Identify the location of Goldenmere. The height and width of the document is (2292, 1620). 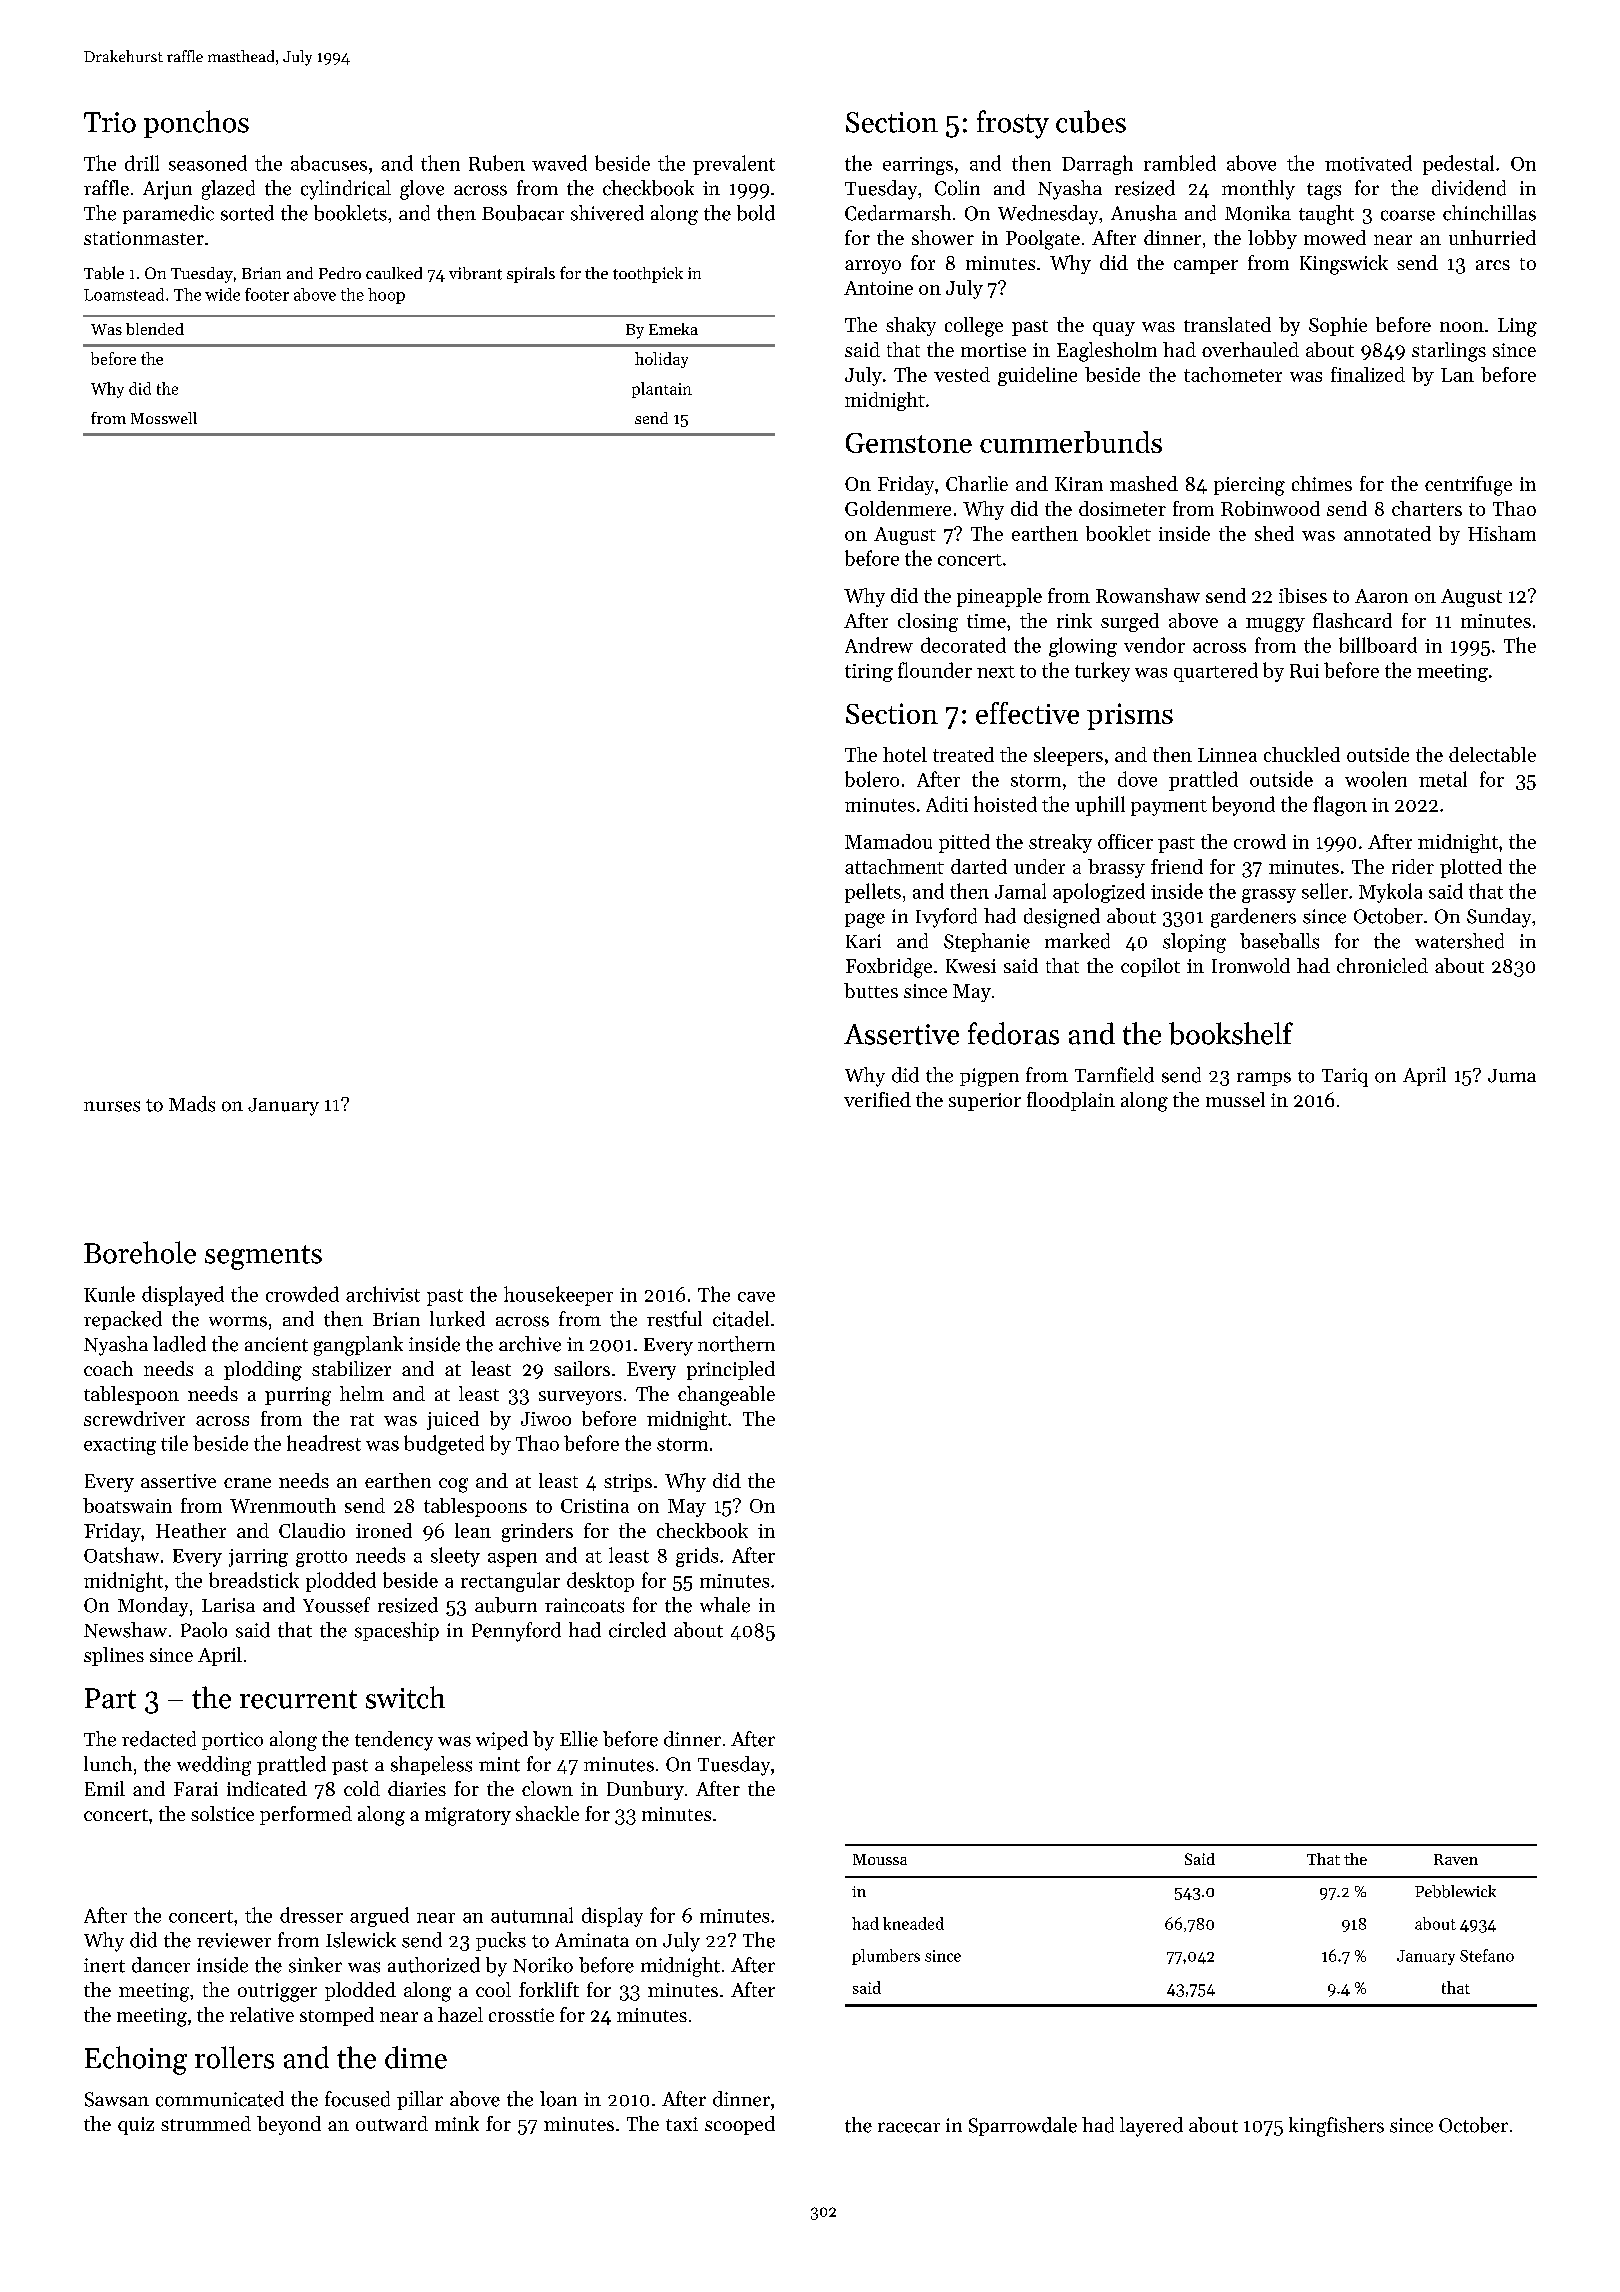
(898, 508).
